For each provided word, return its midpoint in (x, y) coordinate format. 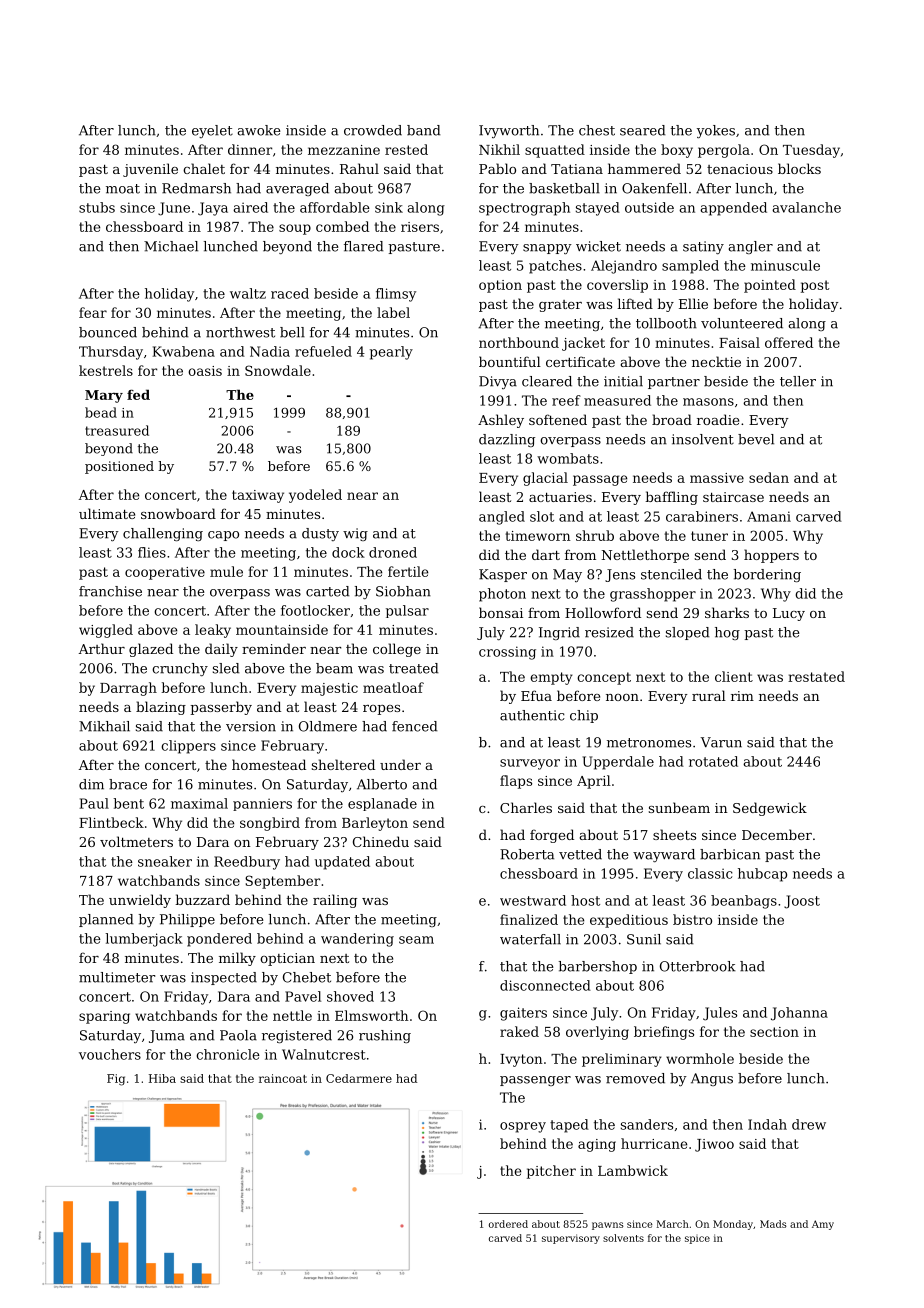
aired (250, 207)
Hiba (162, 1078)
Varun (721, 742)
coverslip (617, 286)
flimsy (396, 295)
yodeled (315, 496)
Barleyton (375, 824)
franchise (110, 591)
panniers (262, 804)
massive (717, 478)
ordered (508, 1224)
